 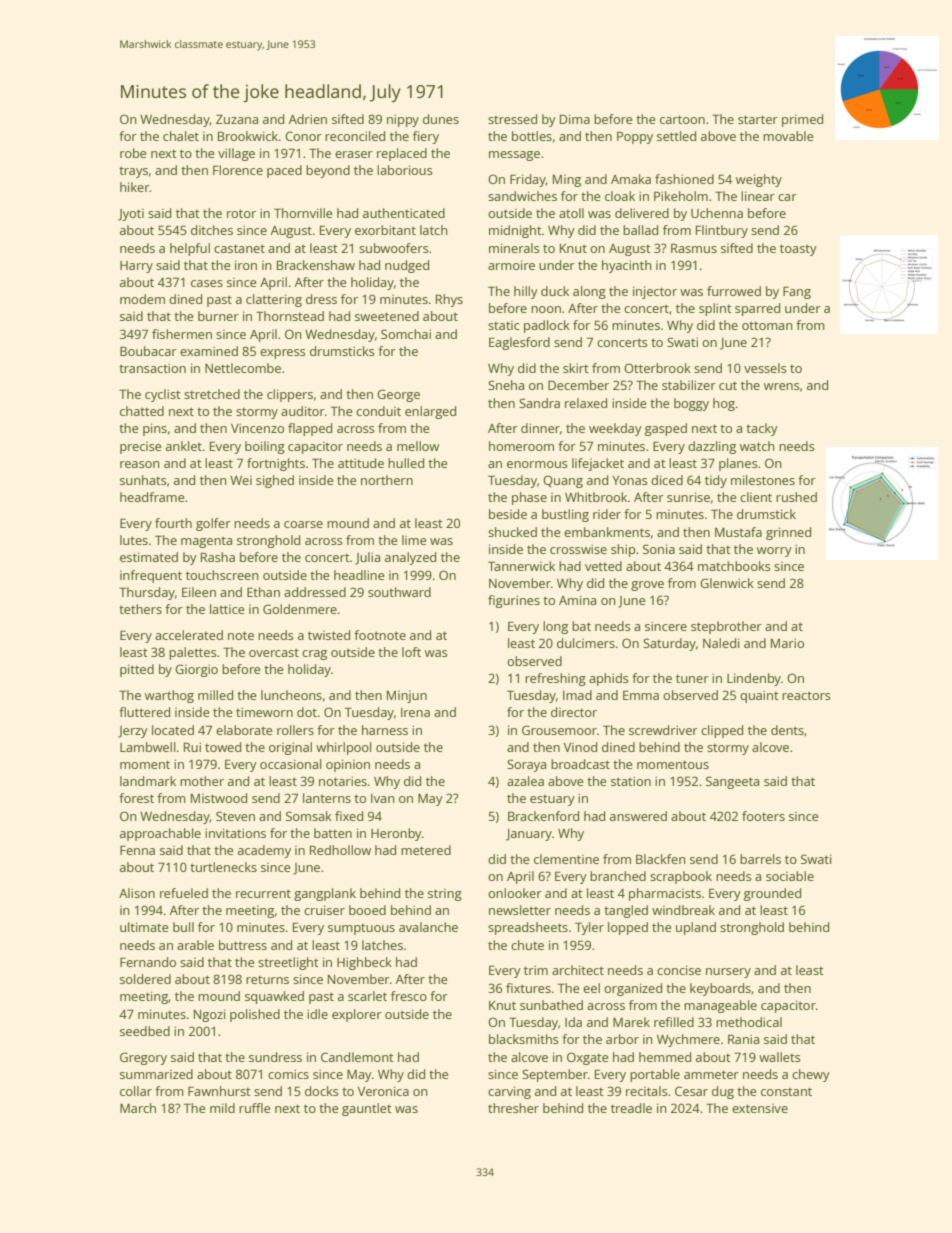 I want to click on barrels, so click(x=760, y=859).
